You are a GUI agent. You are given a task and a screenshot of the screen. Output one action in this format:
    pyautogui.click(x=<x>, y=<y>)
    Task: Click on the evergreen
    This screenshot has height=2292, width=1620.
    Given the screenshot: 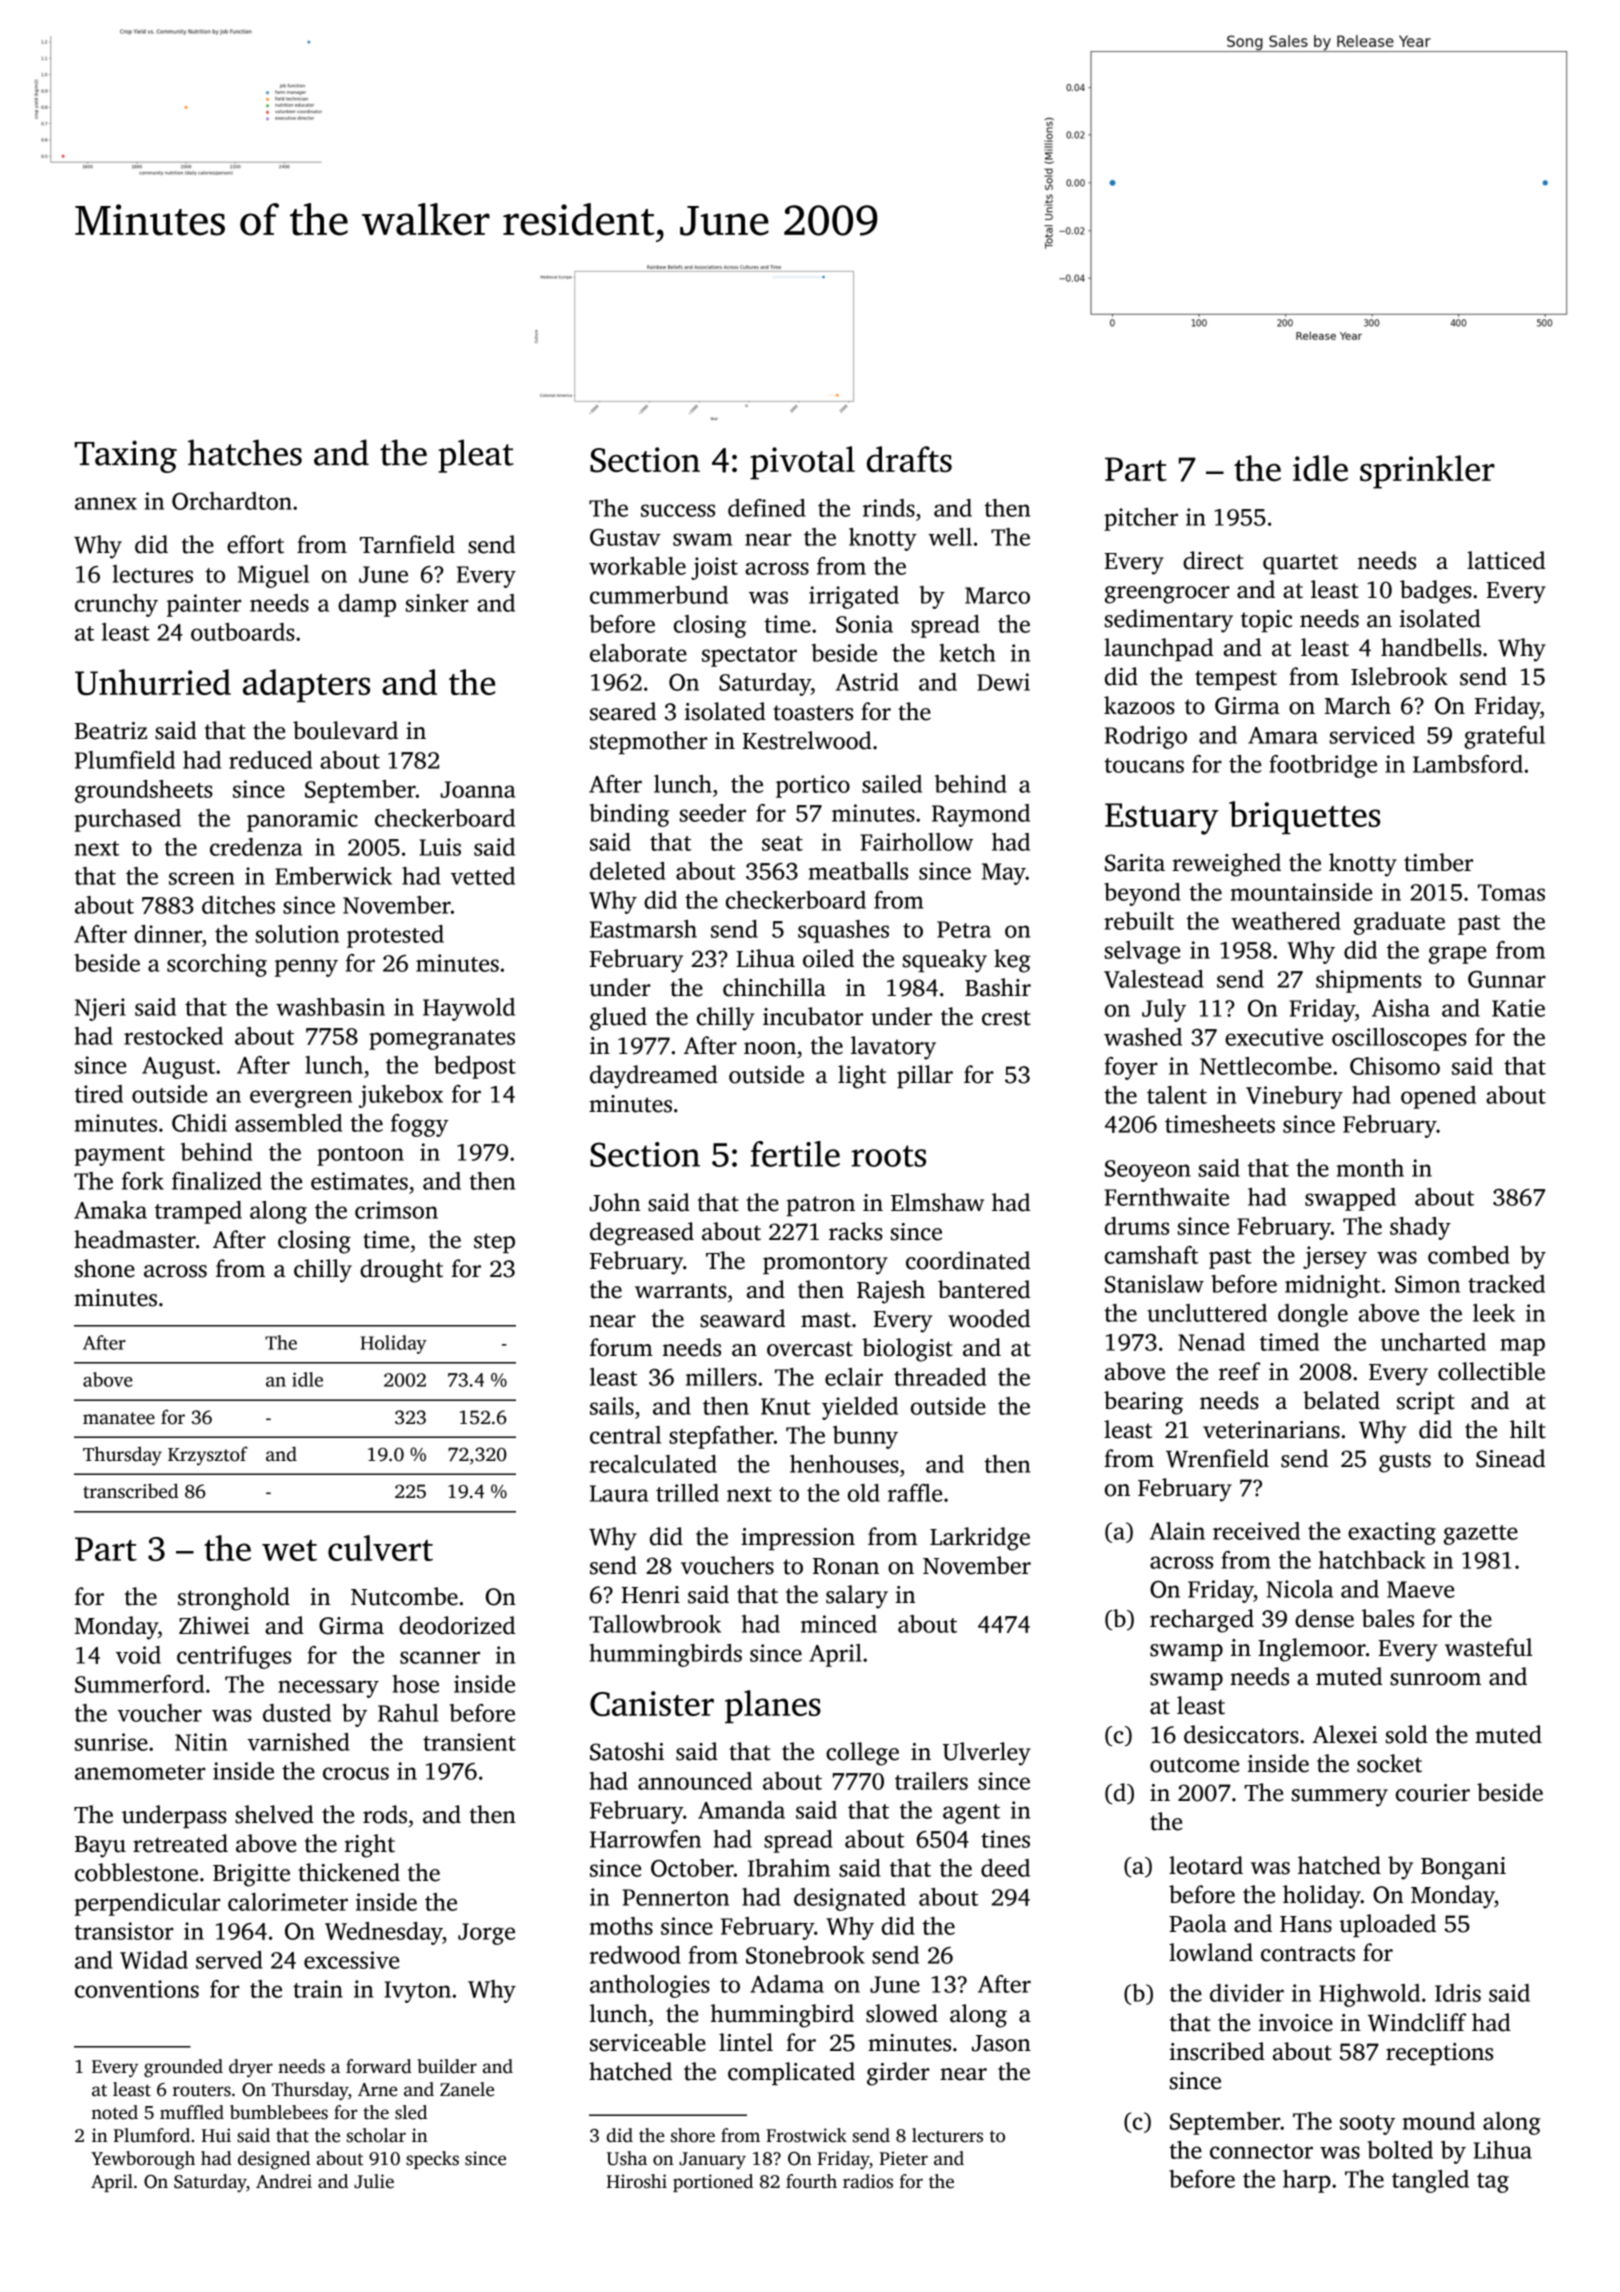 What is the action you would take?
    pyautogui.click(x=301, y=1099)
